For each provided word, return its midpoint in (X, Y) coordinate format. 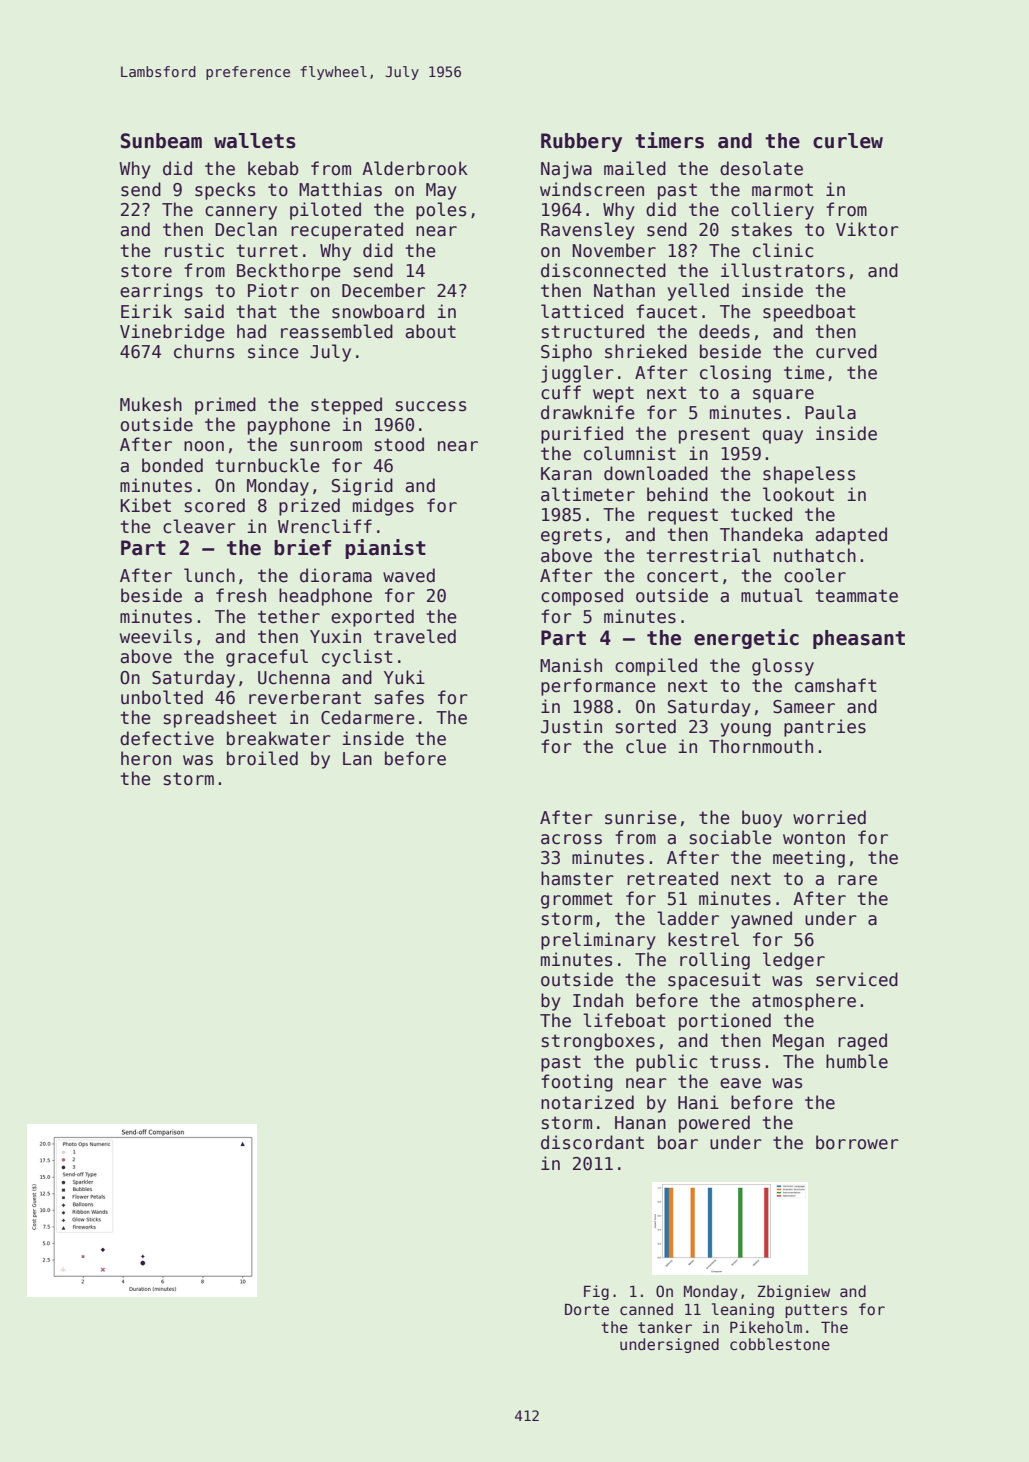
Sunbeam (161, 141)
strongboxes (598, 1042)
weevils (156, 636)
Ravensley (588, 231)
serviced (857, 979)
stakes (762, 229)
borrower (857, 1142)
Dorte (587, 1309)
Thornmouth (761, 746)
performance (598, 687)
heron (146, 758)
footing (577, 1083)
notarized (587, 1102)
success (431, 406)
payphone (289, 426)
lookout (798, 494)
